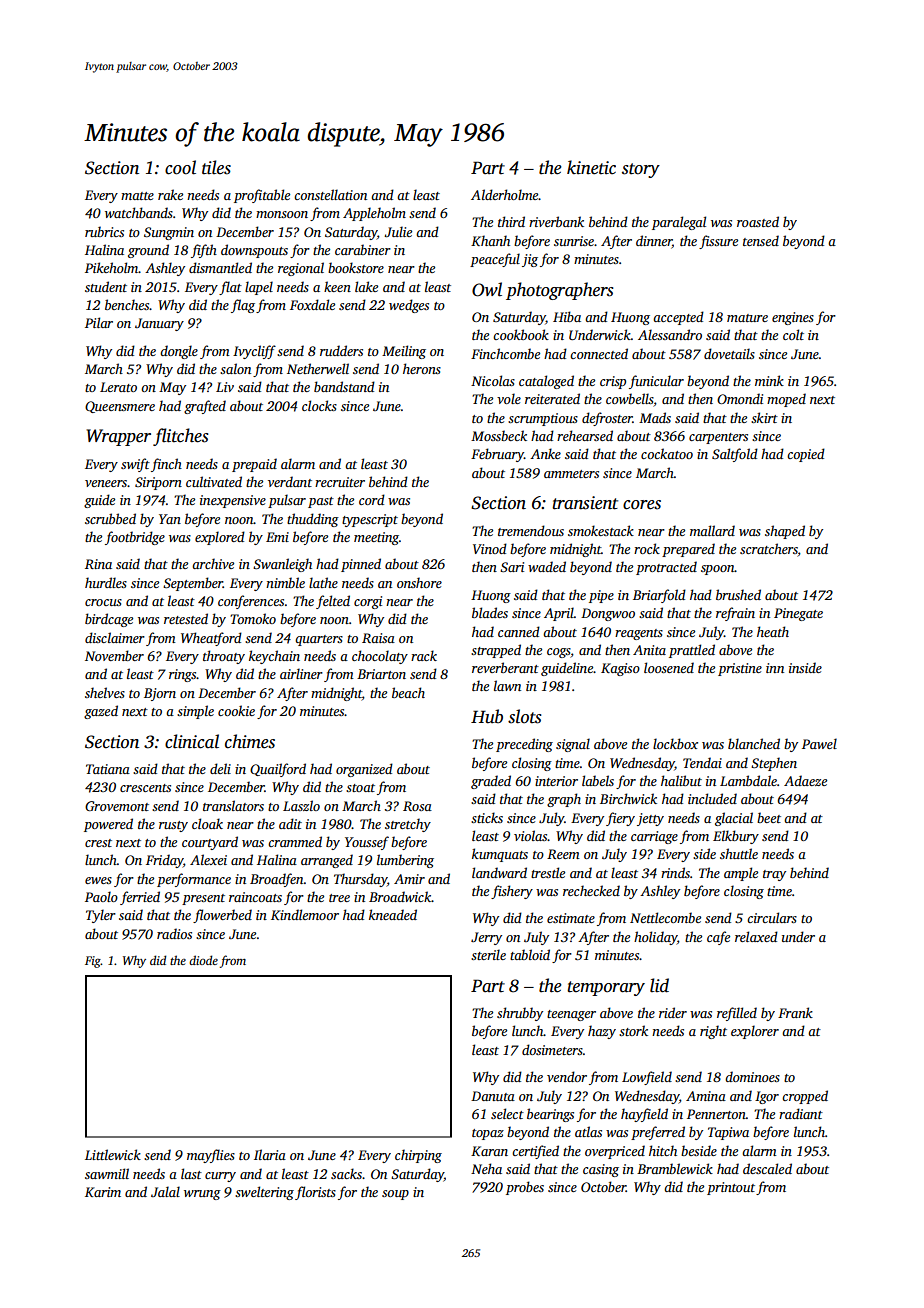 This document has width=924, height=1308. Describe the element at coordinates (180, 167) in the document. I see `cool` at that location.
